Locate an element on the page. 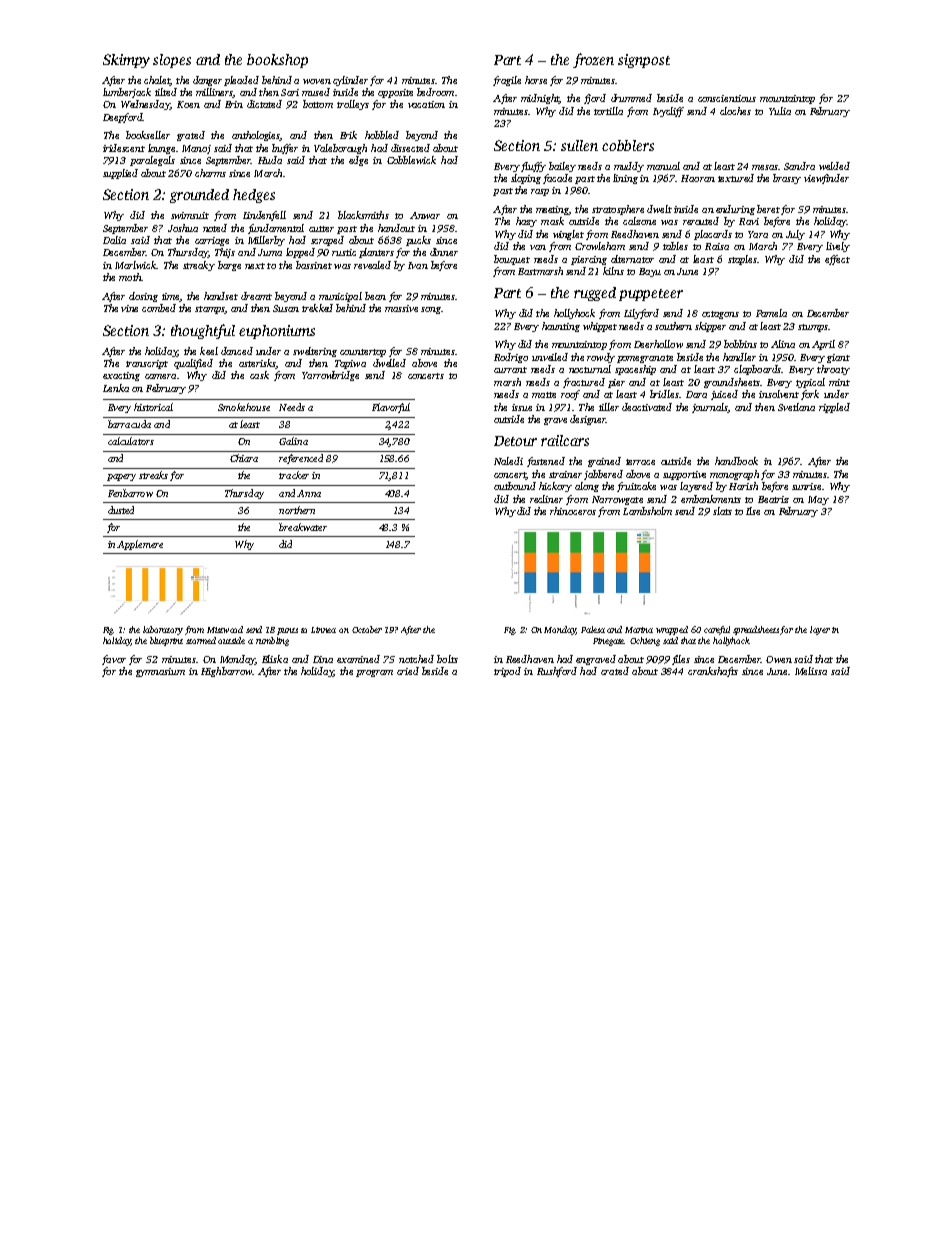  Yulia is located at coordinates (780, 111).
